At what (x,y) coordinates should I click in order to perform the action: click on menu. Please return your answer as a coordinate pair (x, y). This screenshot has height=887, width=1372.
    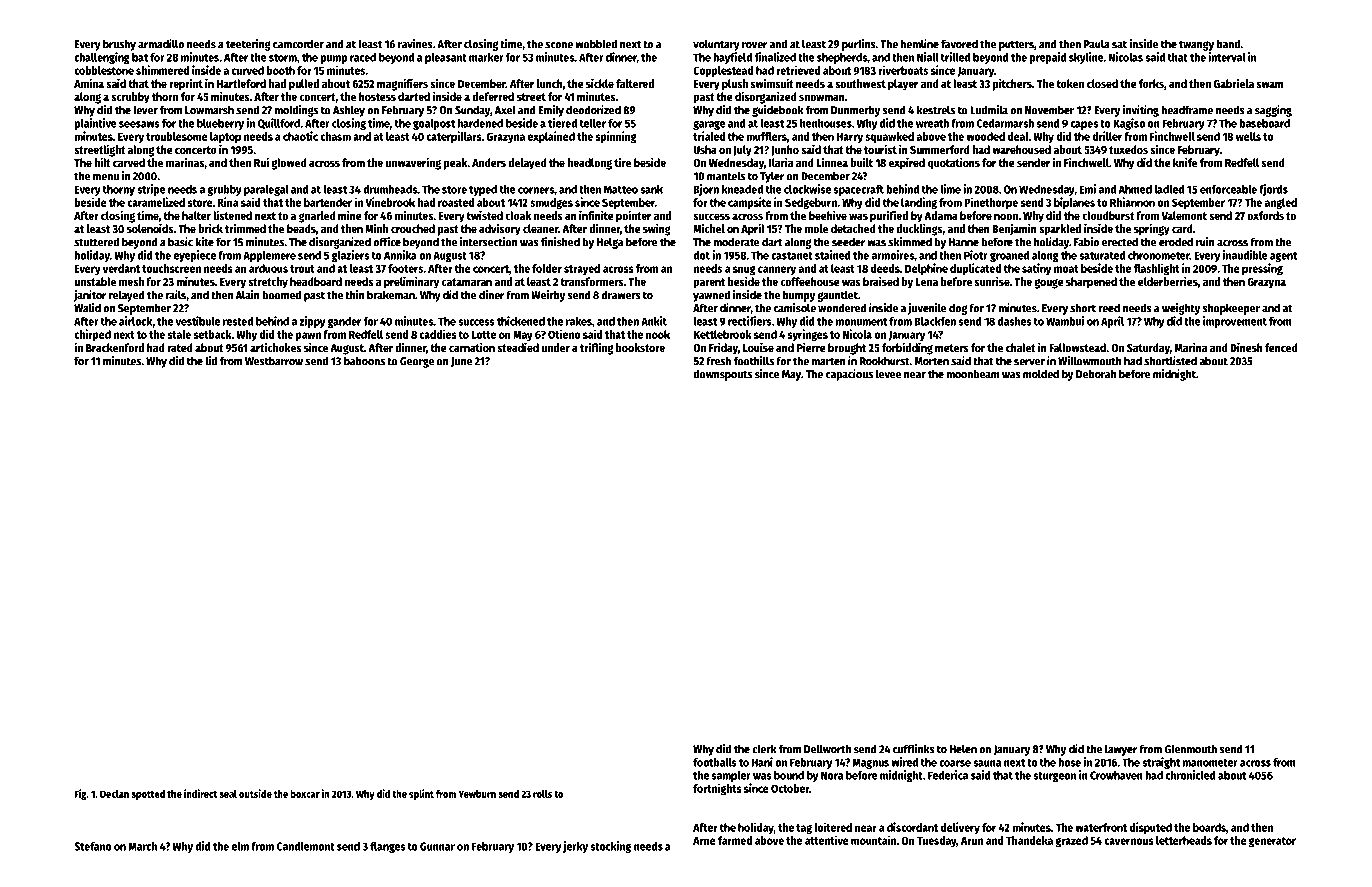
    Looking at the image, I should click on (106, 177).
